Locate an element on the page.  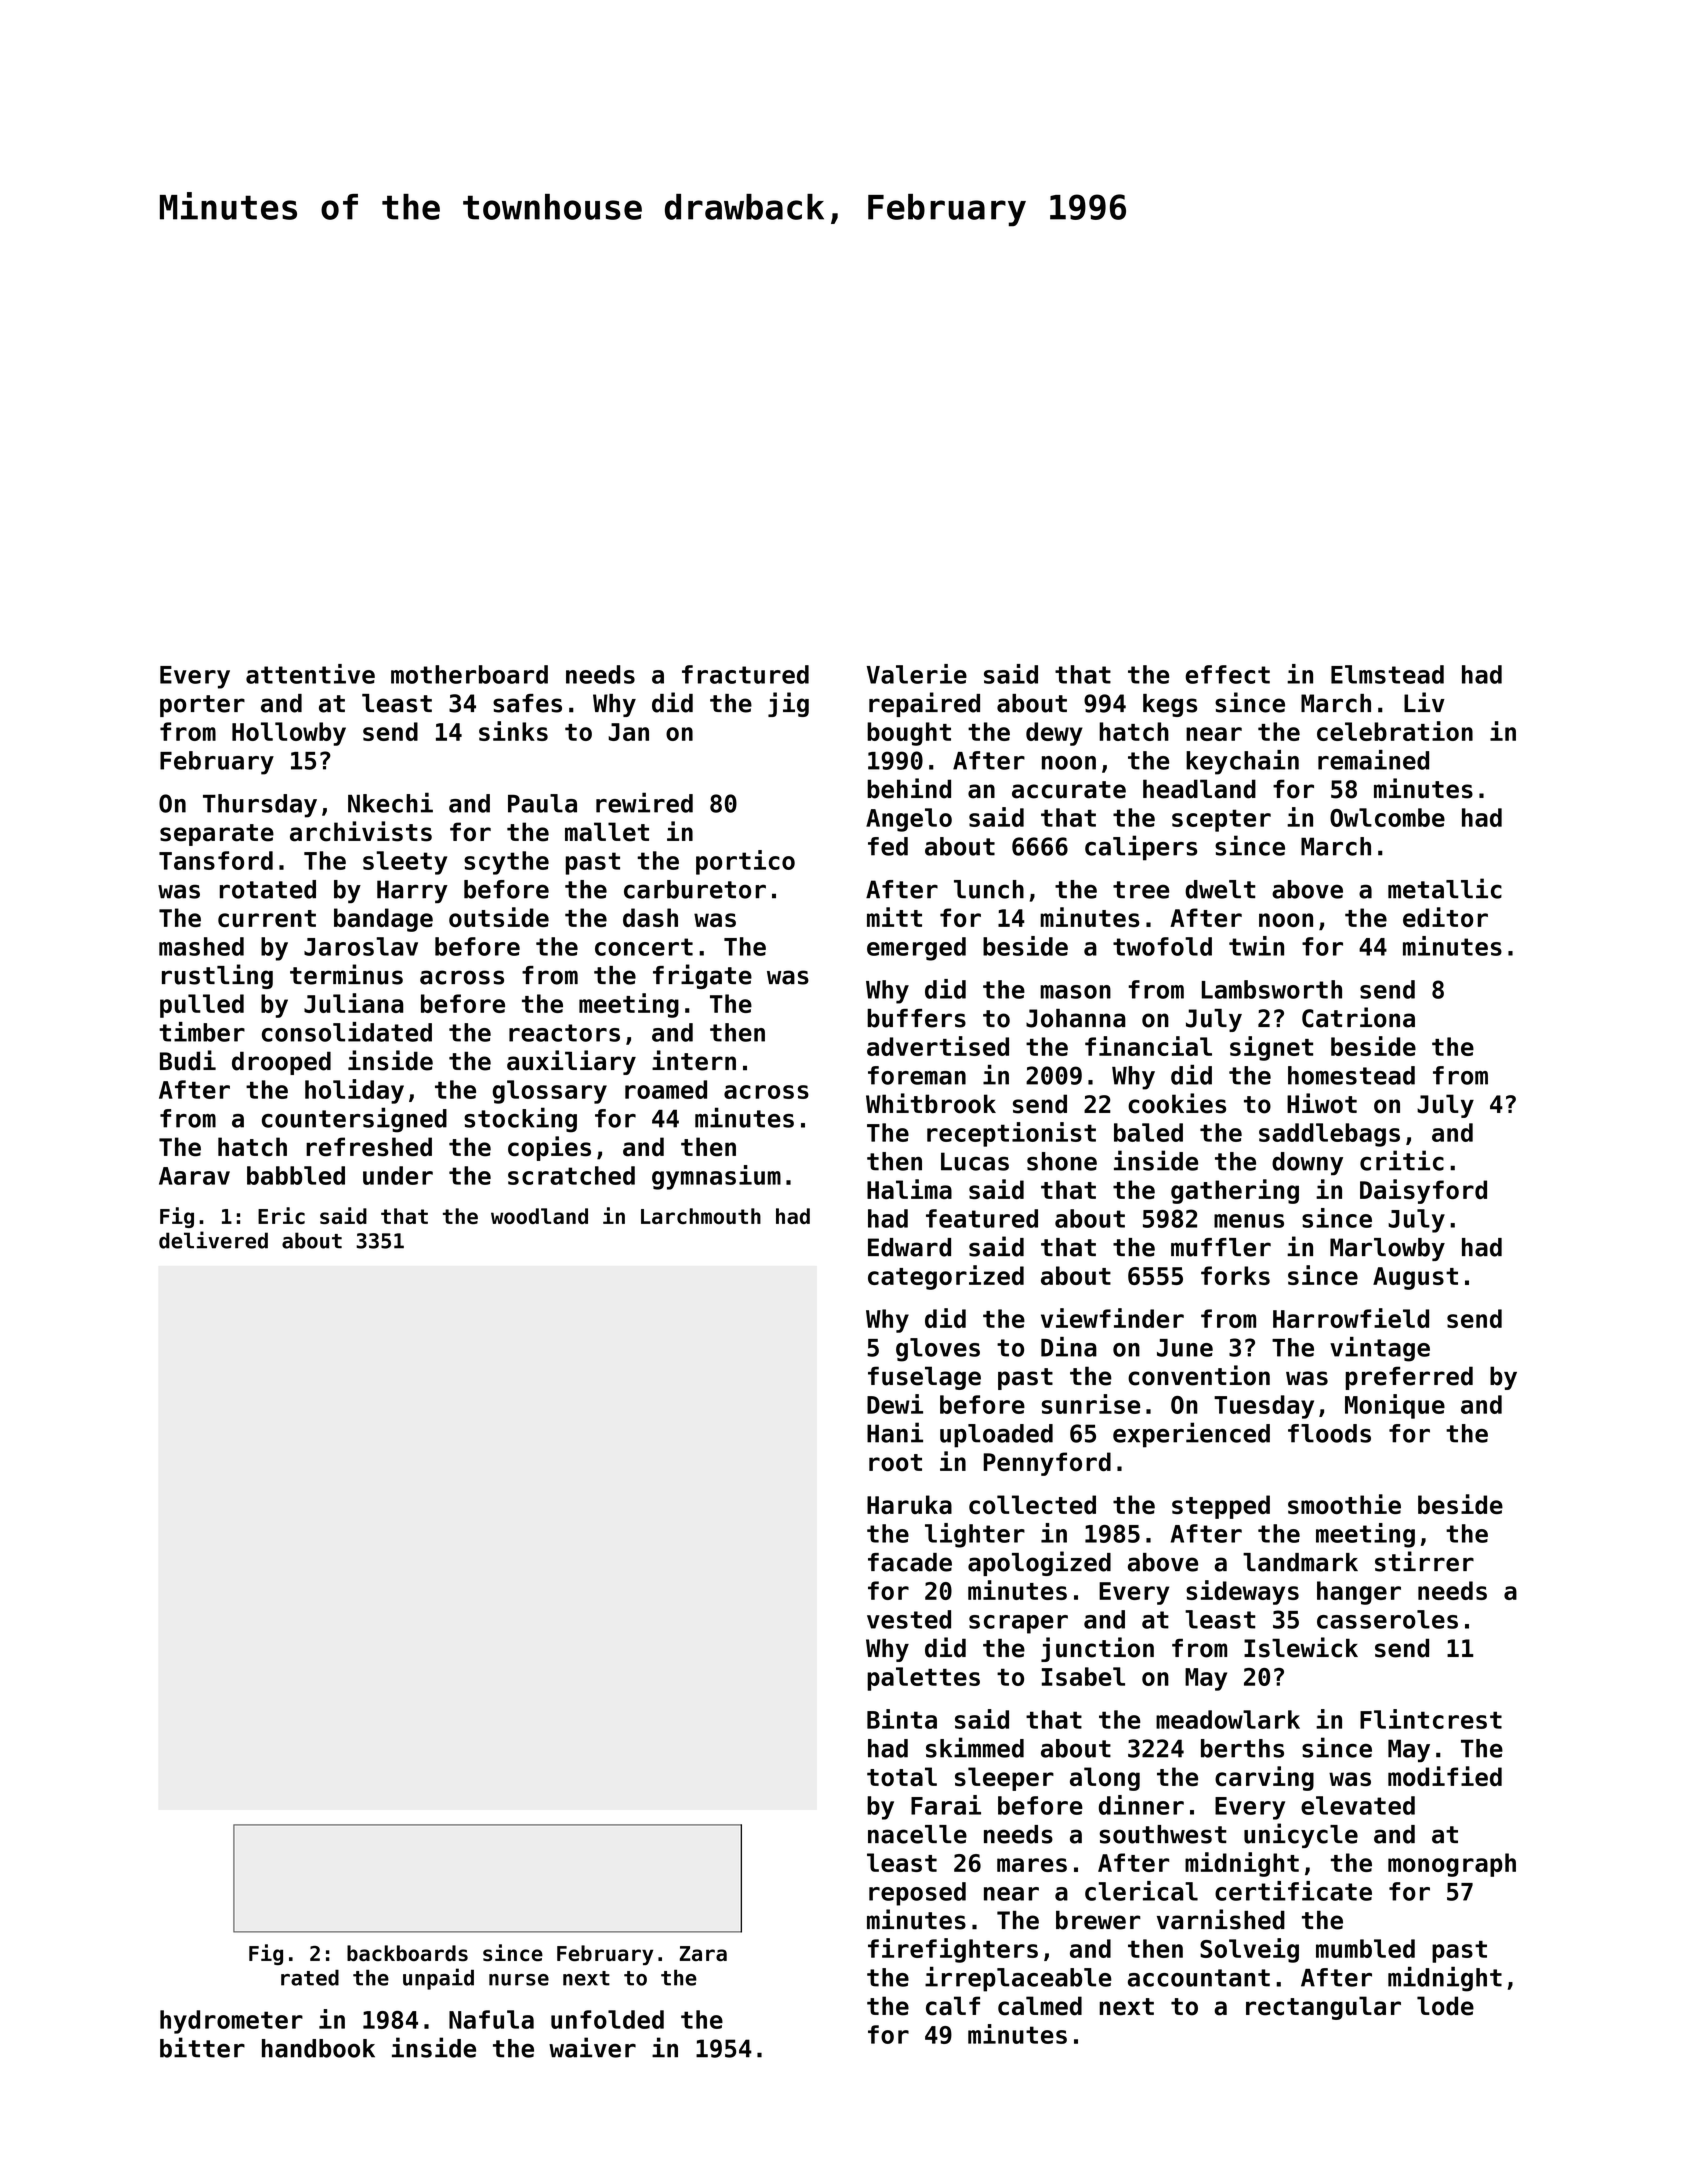
dewy is located at coordinates (1054, 734).
